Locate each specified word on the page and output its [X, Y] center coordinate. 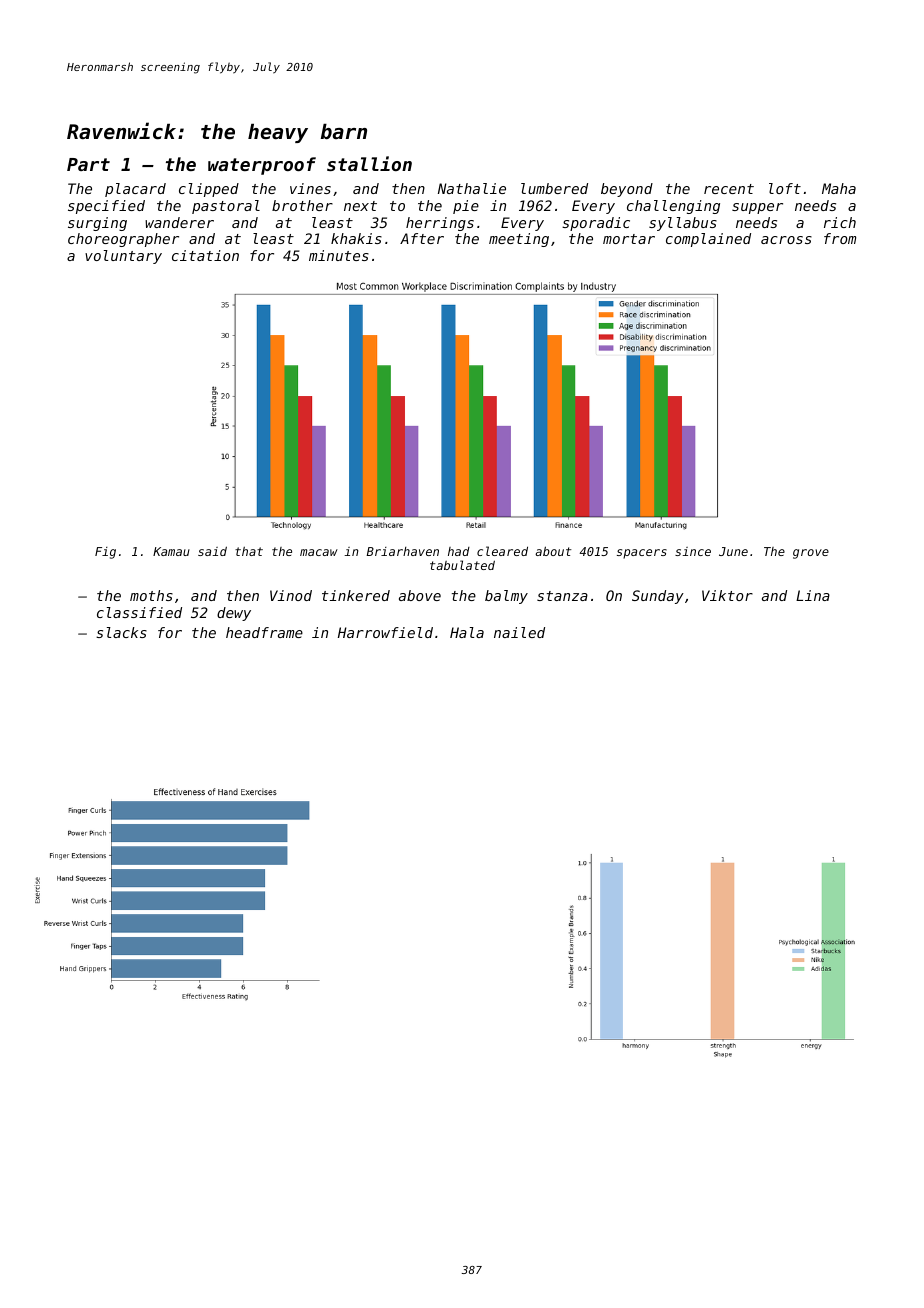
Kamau [171, 551]
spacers [642, 554]
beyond [627, 190]
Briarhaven [402, 551]
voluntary [123, 257]
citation [205, 255]
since [693, 551]
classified [139, 612]
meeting [519, 240]
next [360, 206]
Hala [467, 632]
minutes [339, 255]
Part [88, 164]
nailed [519, 632]
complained [708, 240]
